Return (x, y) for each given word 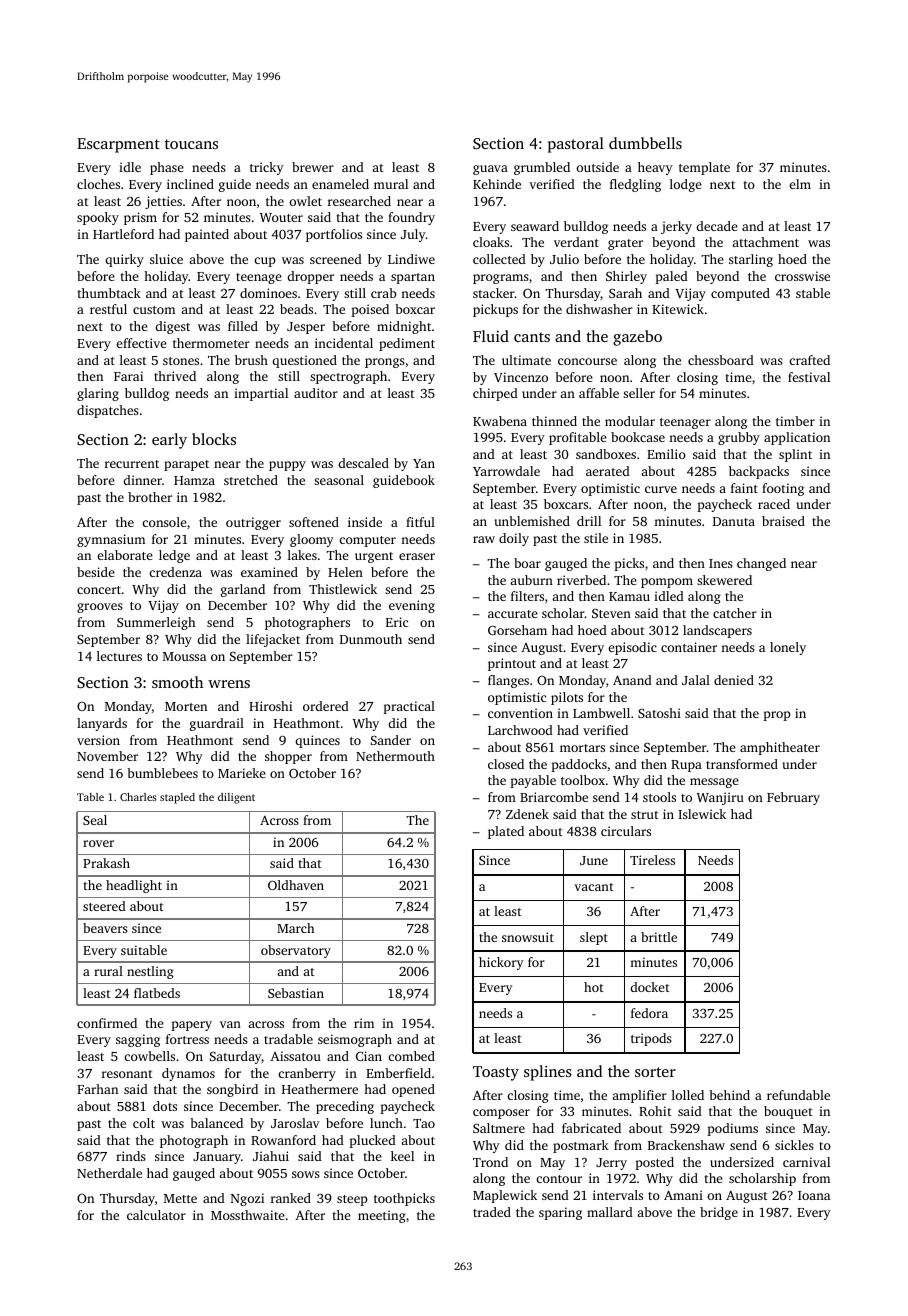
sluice (166, 259)
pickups (495, 310)
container (689, 647)
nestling (150, 972)
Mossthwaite (248, 1215)
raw (484, 539)
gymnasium (111, 540)
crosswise (802, 276)
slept (594, 938)
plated (506, 832)
